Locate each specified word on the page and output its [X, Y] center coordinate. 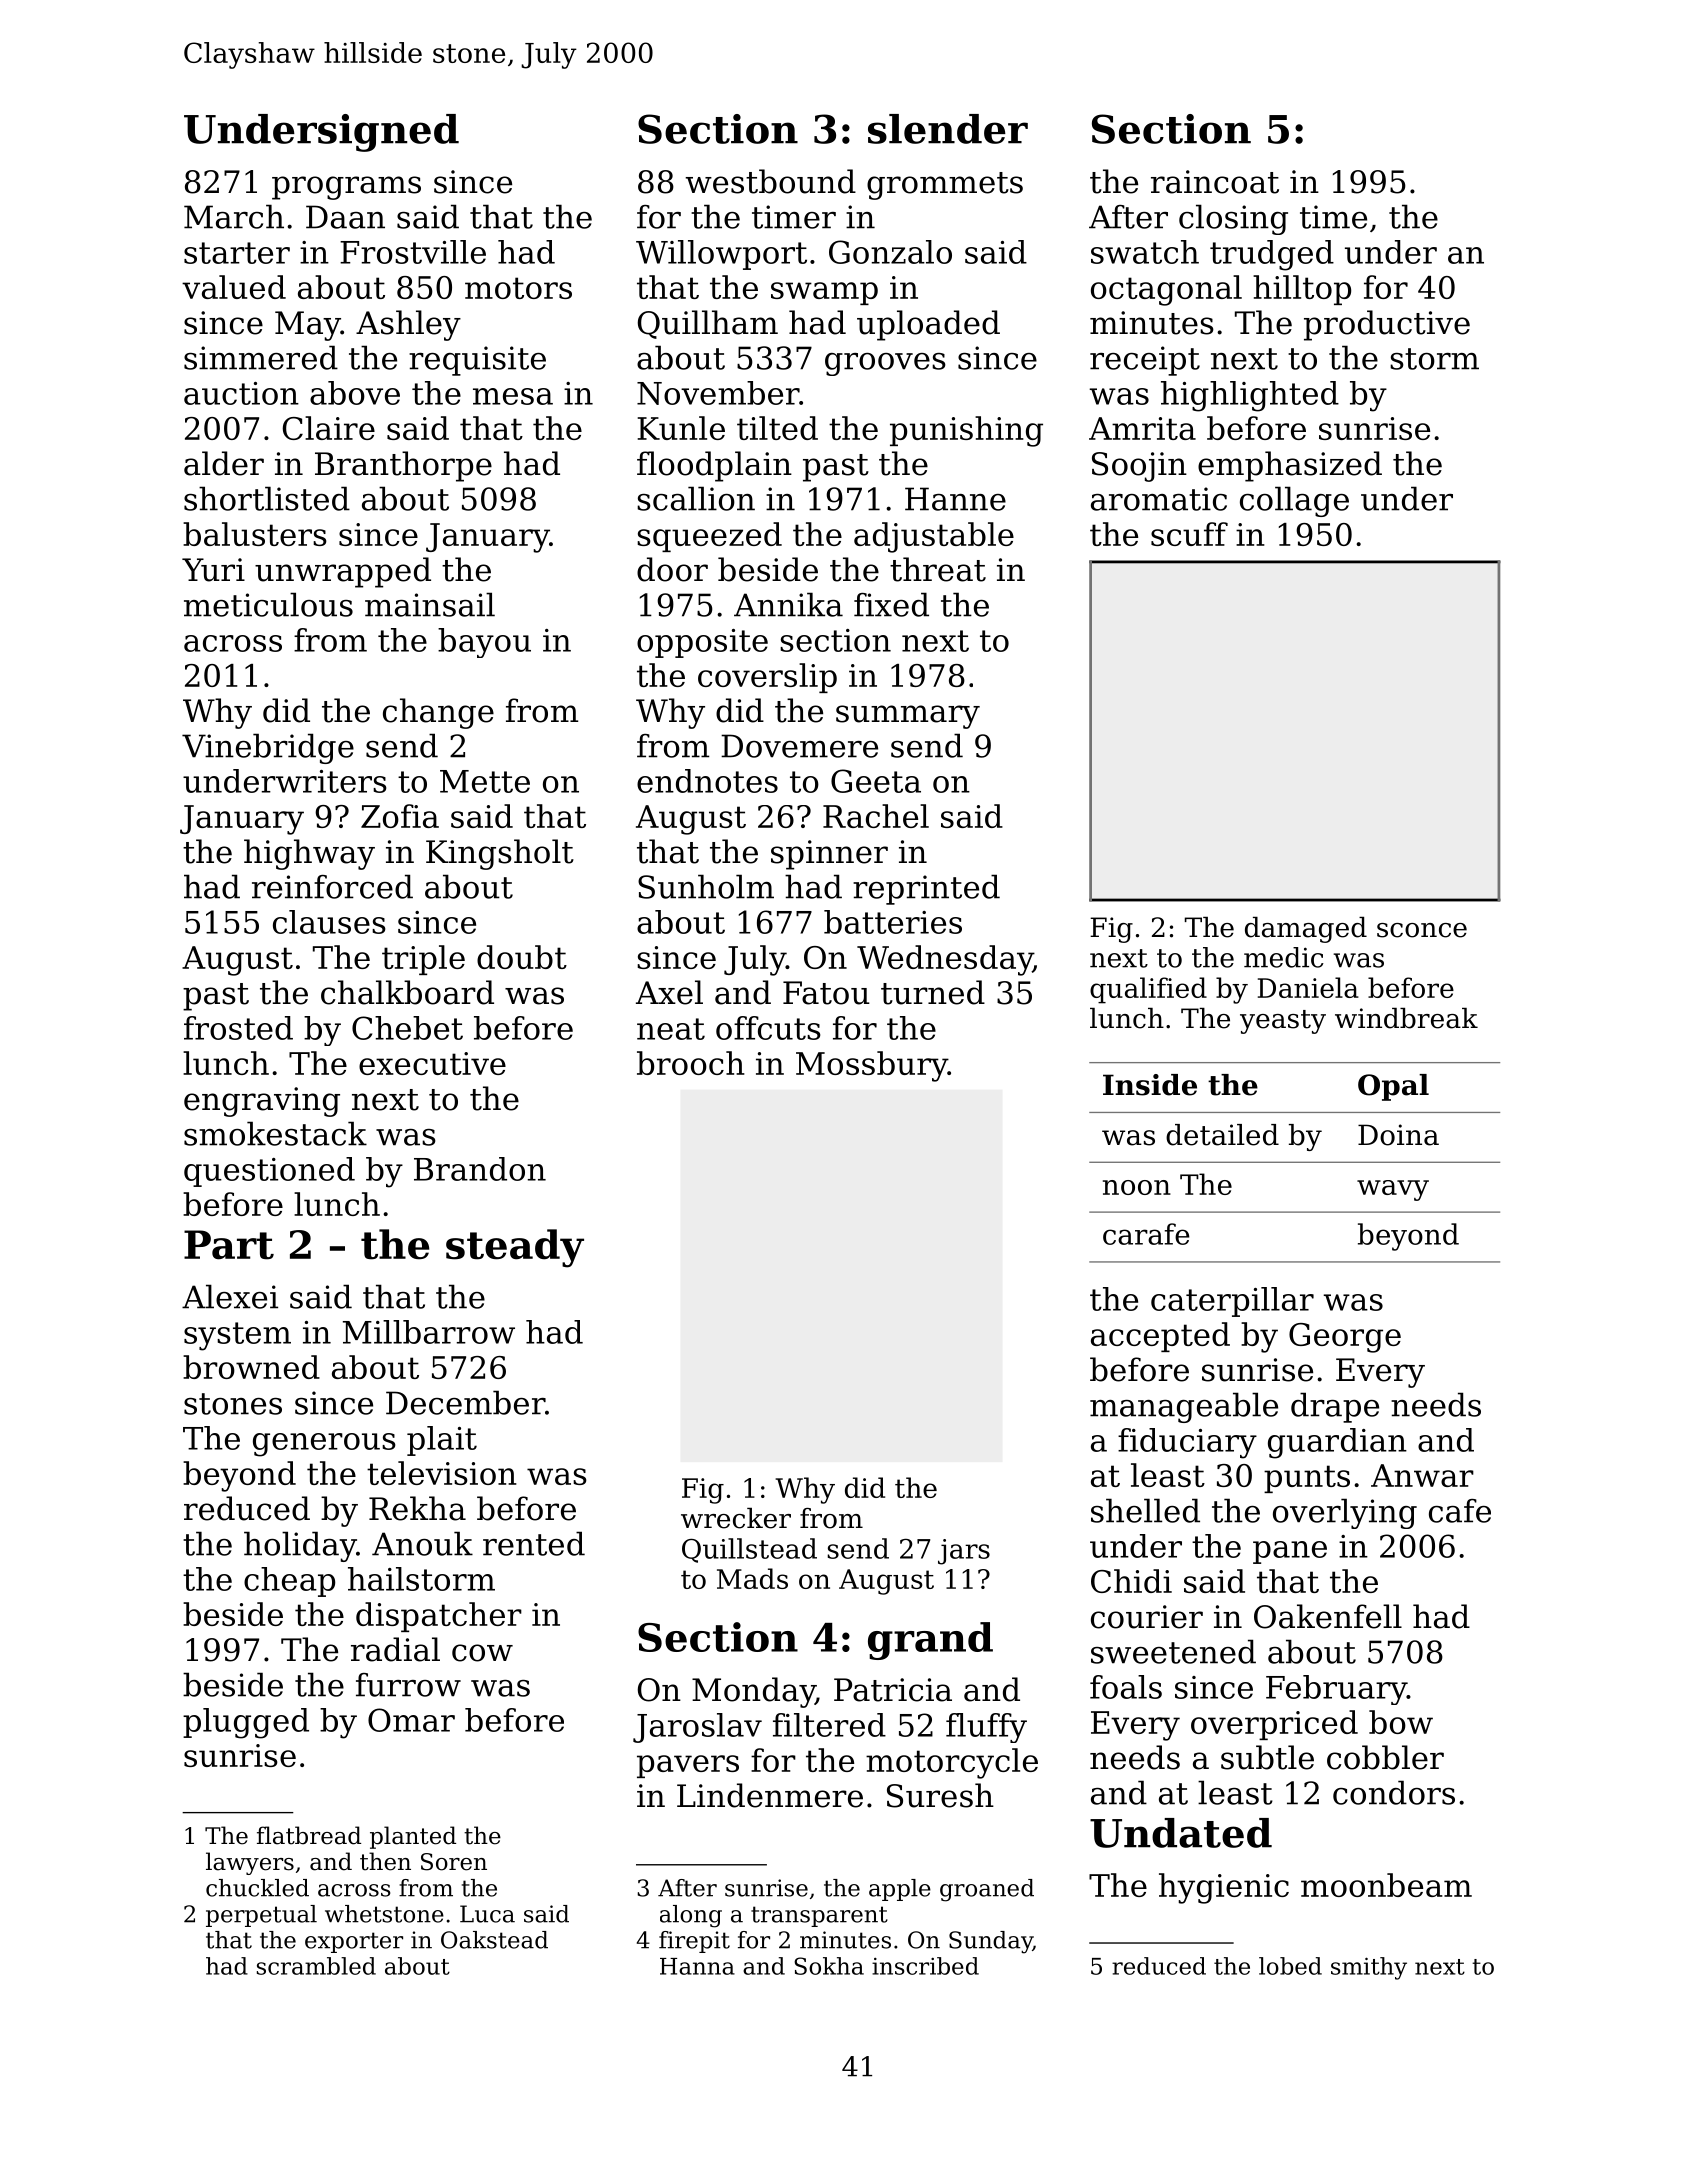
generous [324, 1445]
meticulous [268, 604]
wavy [1393, 1190]
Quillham [708, 324]
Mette [485, 781]
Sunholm [706, 886]
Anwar [1422, 1475]
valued [234, 287]
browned [251, 1367]
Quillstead [749, 1550]
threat [938, 569]
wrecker [736, 1518]
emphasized [1290, 466]
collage [1294, 501]
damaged [1306, 930]
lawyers [250, 1863]
